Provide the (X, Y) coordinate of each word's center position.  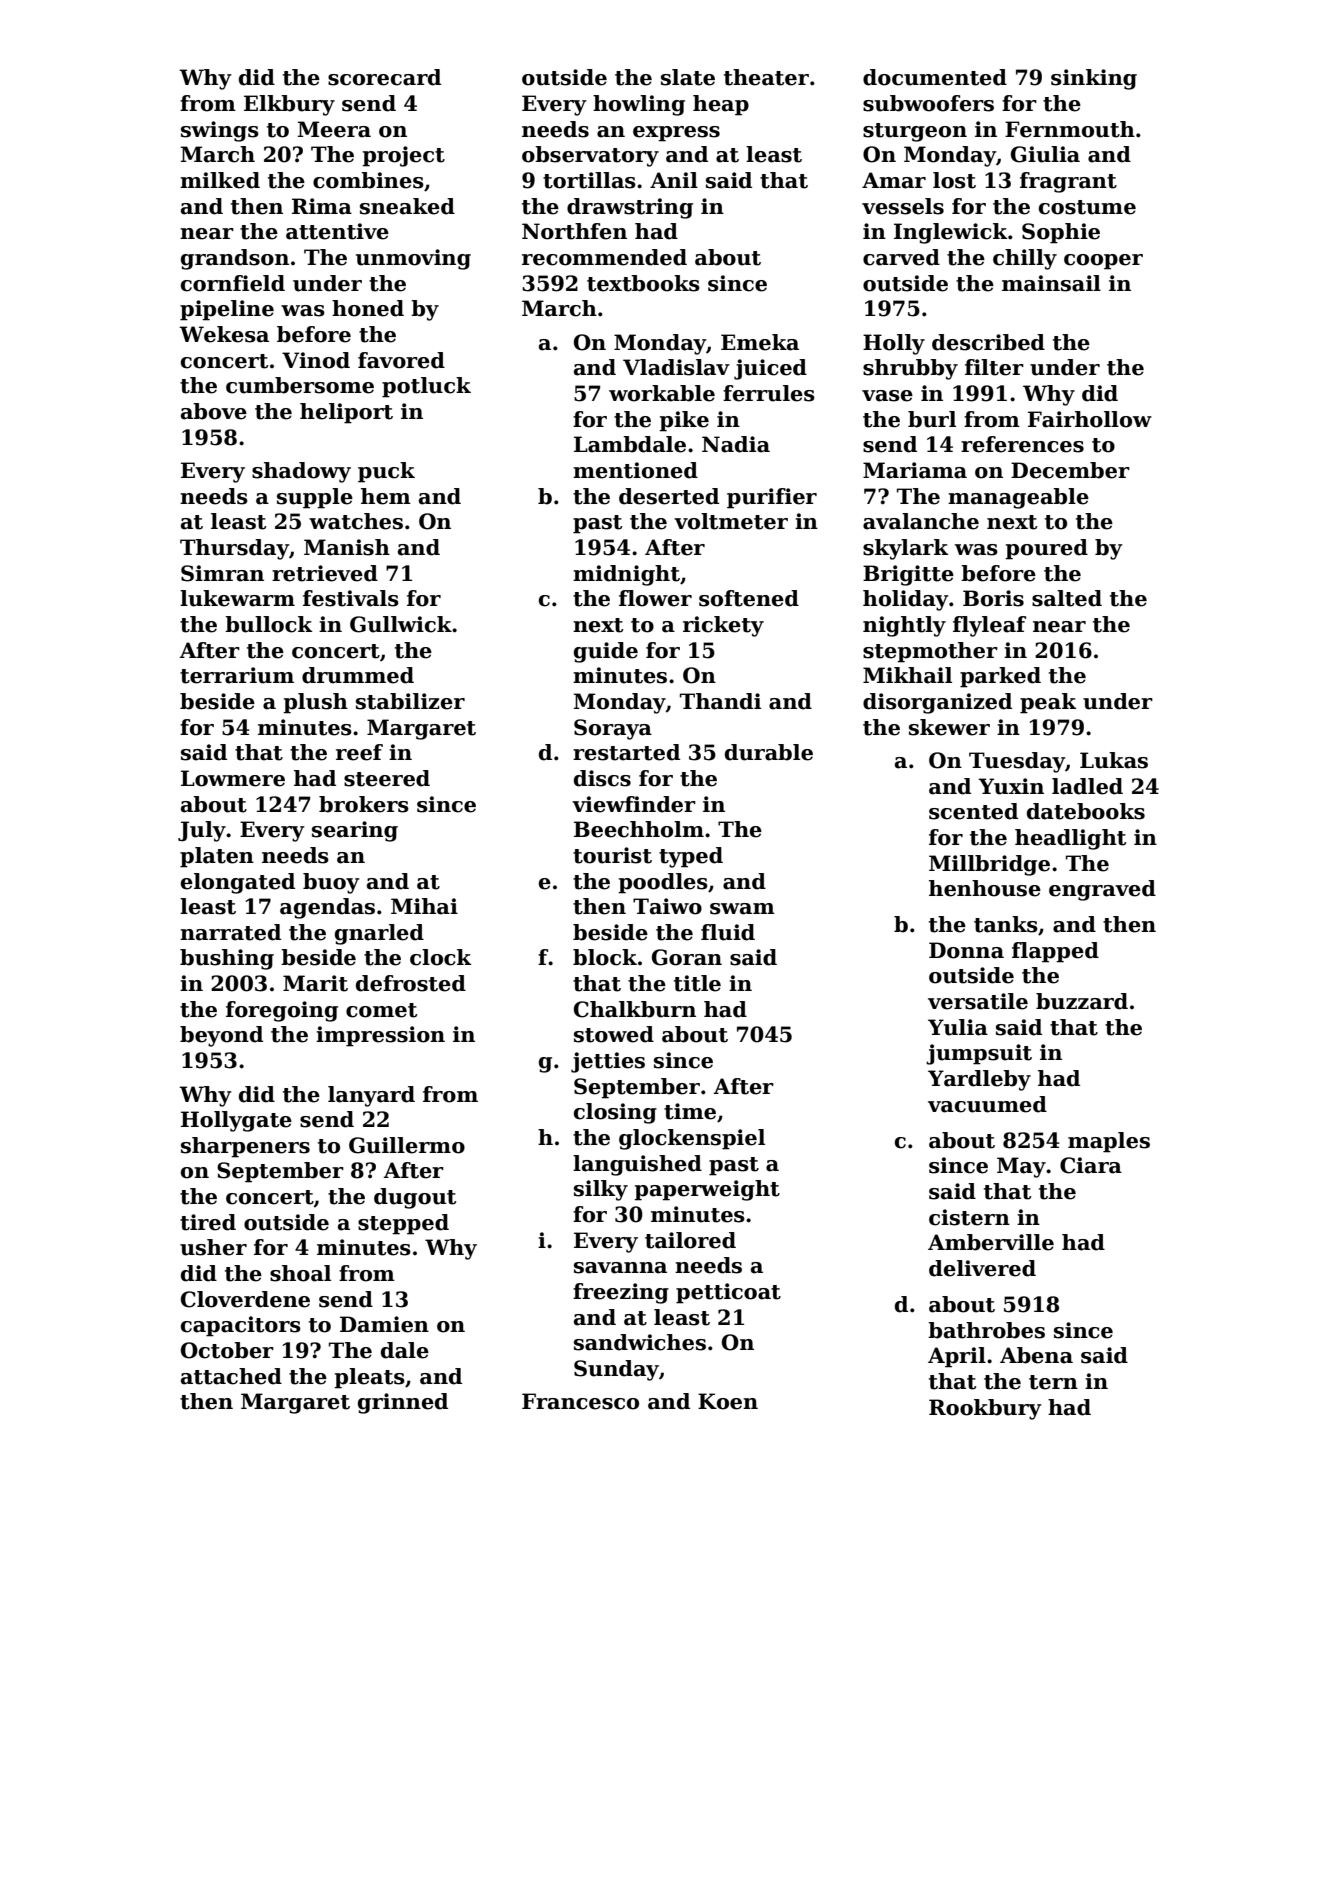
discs (602, 778)
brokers (364, 804)
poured (1046, 549)
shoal (300, 1273)
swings (220, 131)
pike (684, 421)
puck (386, 472)
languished (637, 1165)
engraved (1102, 890)
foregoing (282, 1011)
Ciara (1091, 1165)
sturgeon (915, 132)
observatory (590, 156)
